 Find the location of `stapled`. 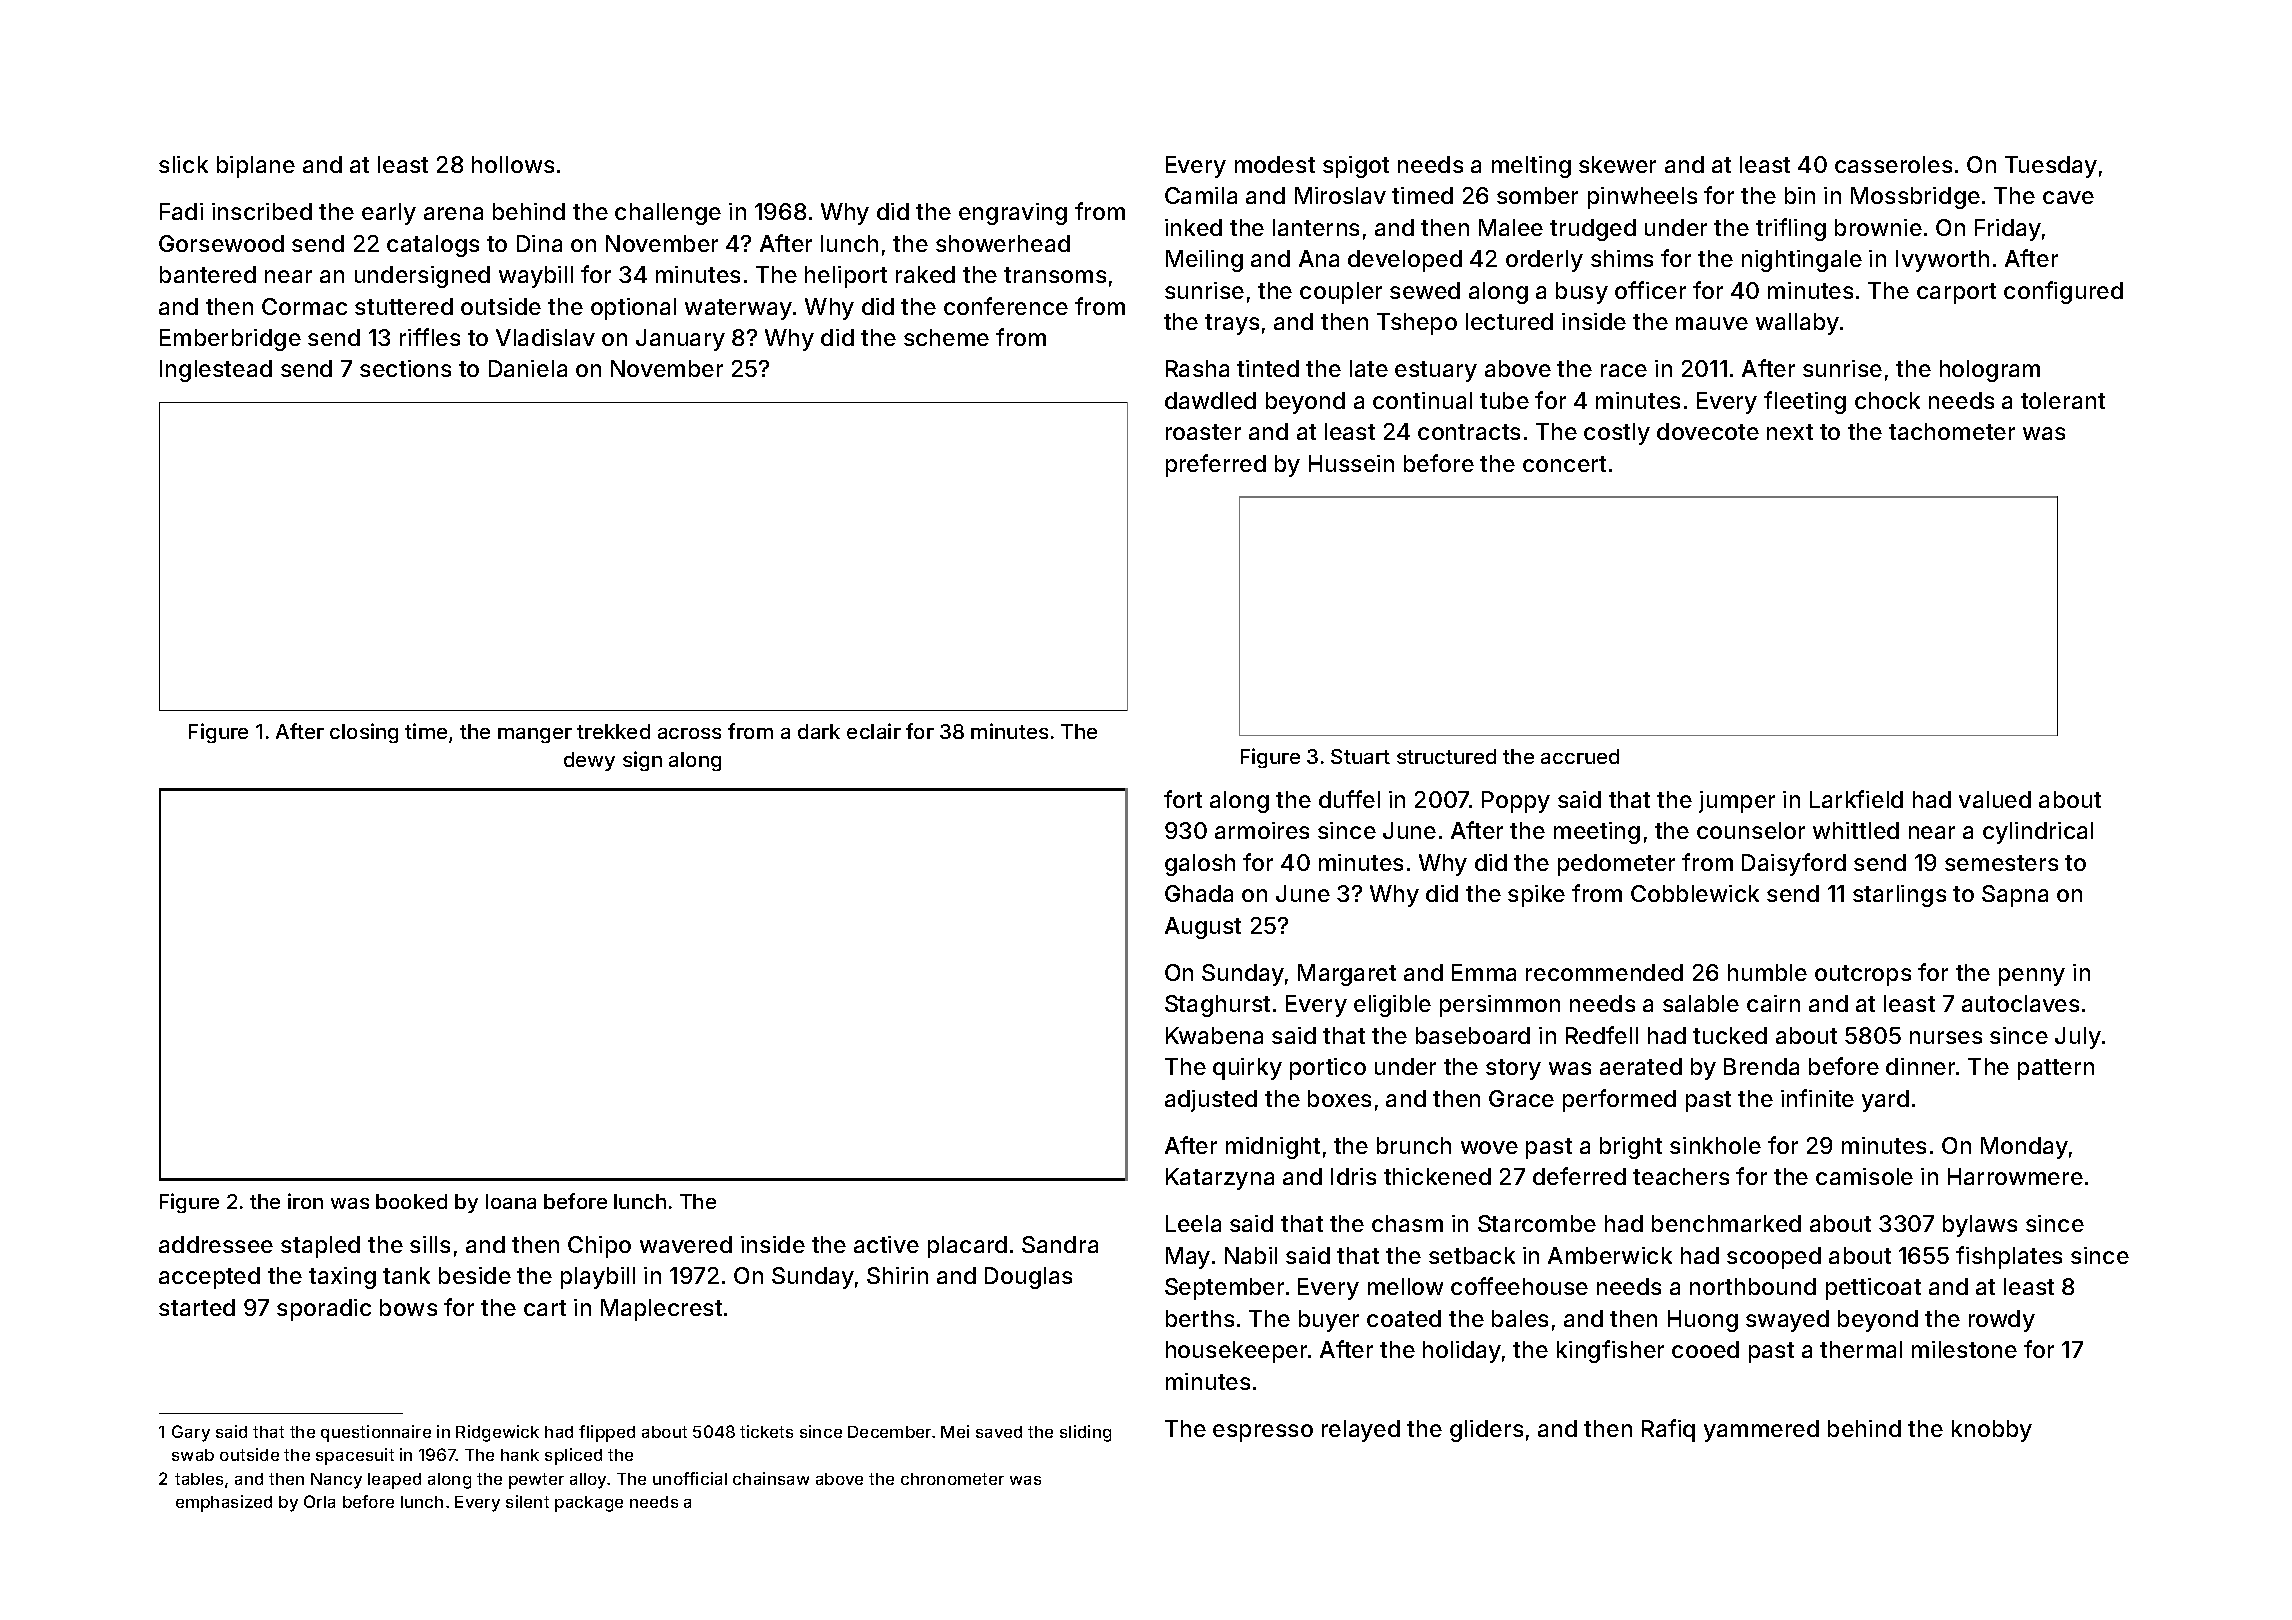

stapled is located at coordinates (320, 1247).
